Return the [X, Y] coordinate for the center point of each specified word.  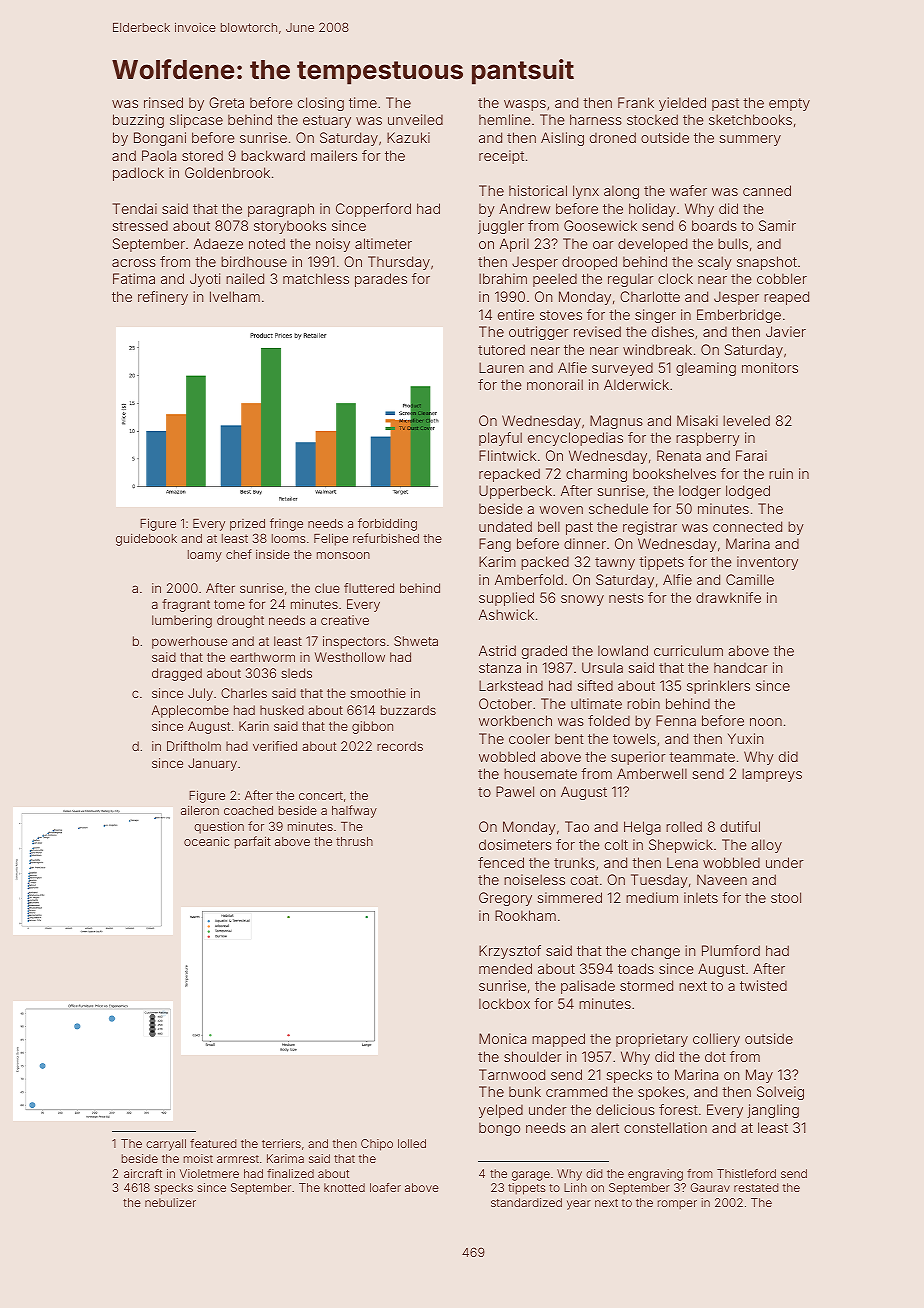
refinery [163, 298]
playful [500, 439]
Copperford [373, 210]
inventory [767, 563]
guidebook [146, 540]
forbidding [387, 524]
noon [766, 722]
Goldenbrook [227, 172]
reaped [786, 298]
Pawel [515, 791]
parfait [253, 842]
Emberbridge [739, 316]
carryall [166, 1145]
